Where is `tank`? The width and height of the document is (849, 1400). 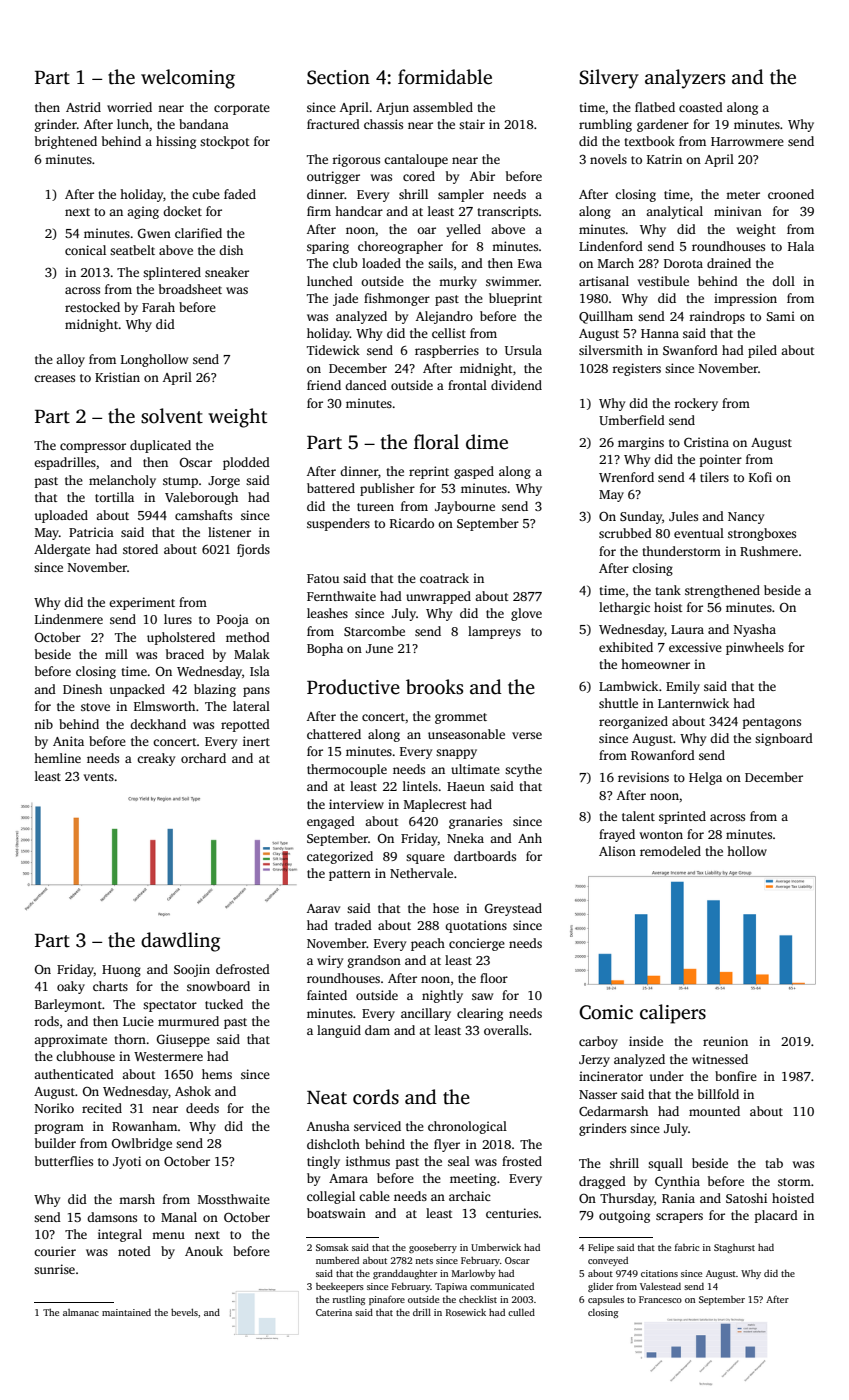 tank is located at coordinates (668, 590).
